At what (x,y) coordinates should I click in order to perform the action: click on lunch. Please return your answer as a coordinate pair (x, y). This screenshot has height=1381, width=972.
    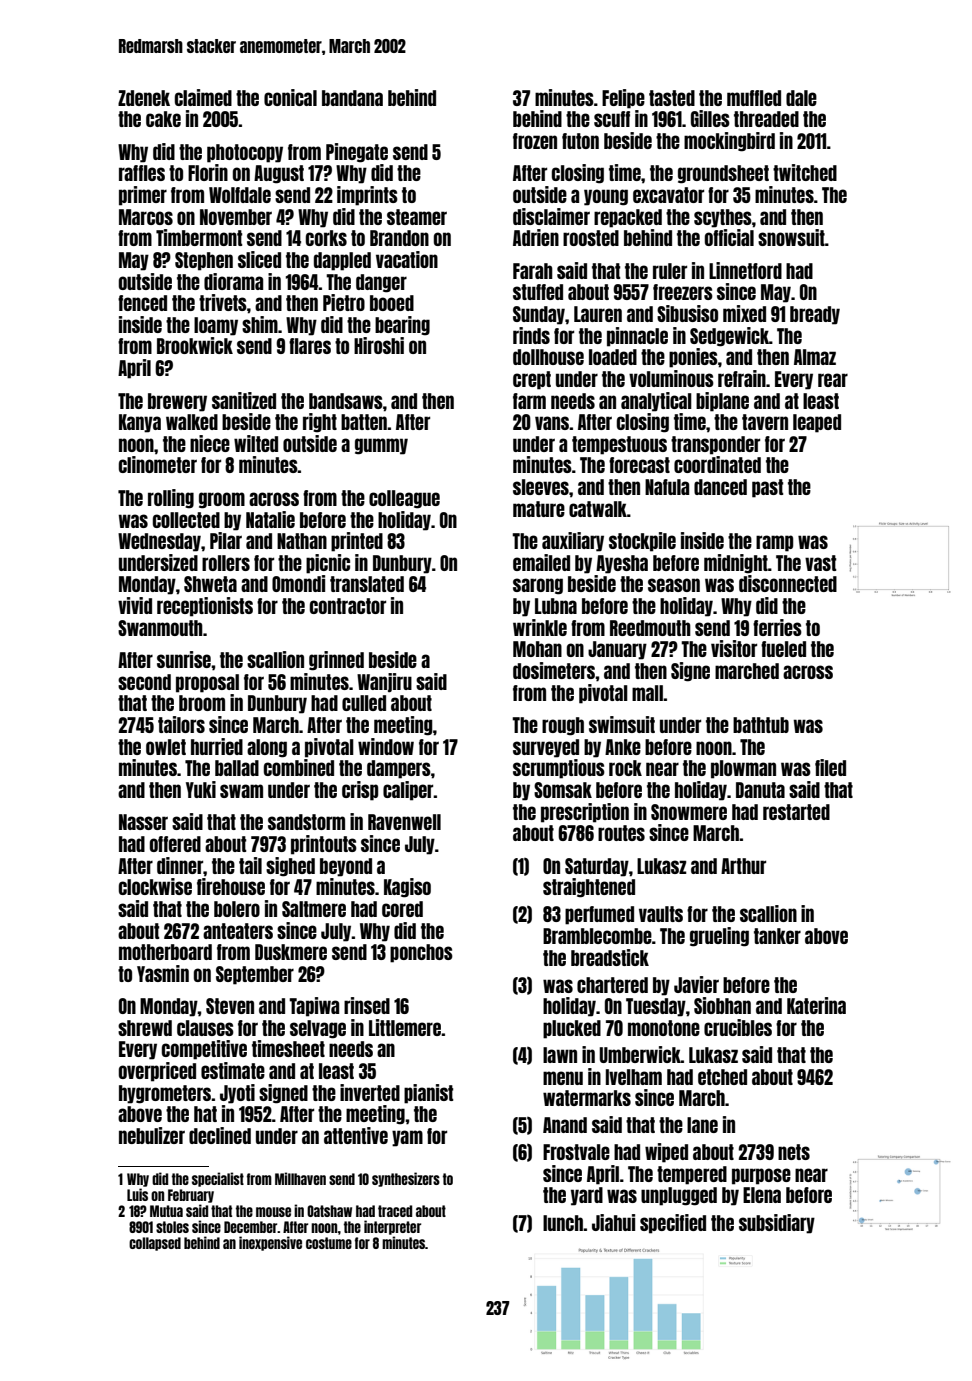
    Looking at the image, I should click on (563, 1223).
